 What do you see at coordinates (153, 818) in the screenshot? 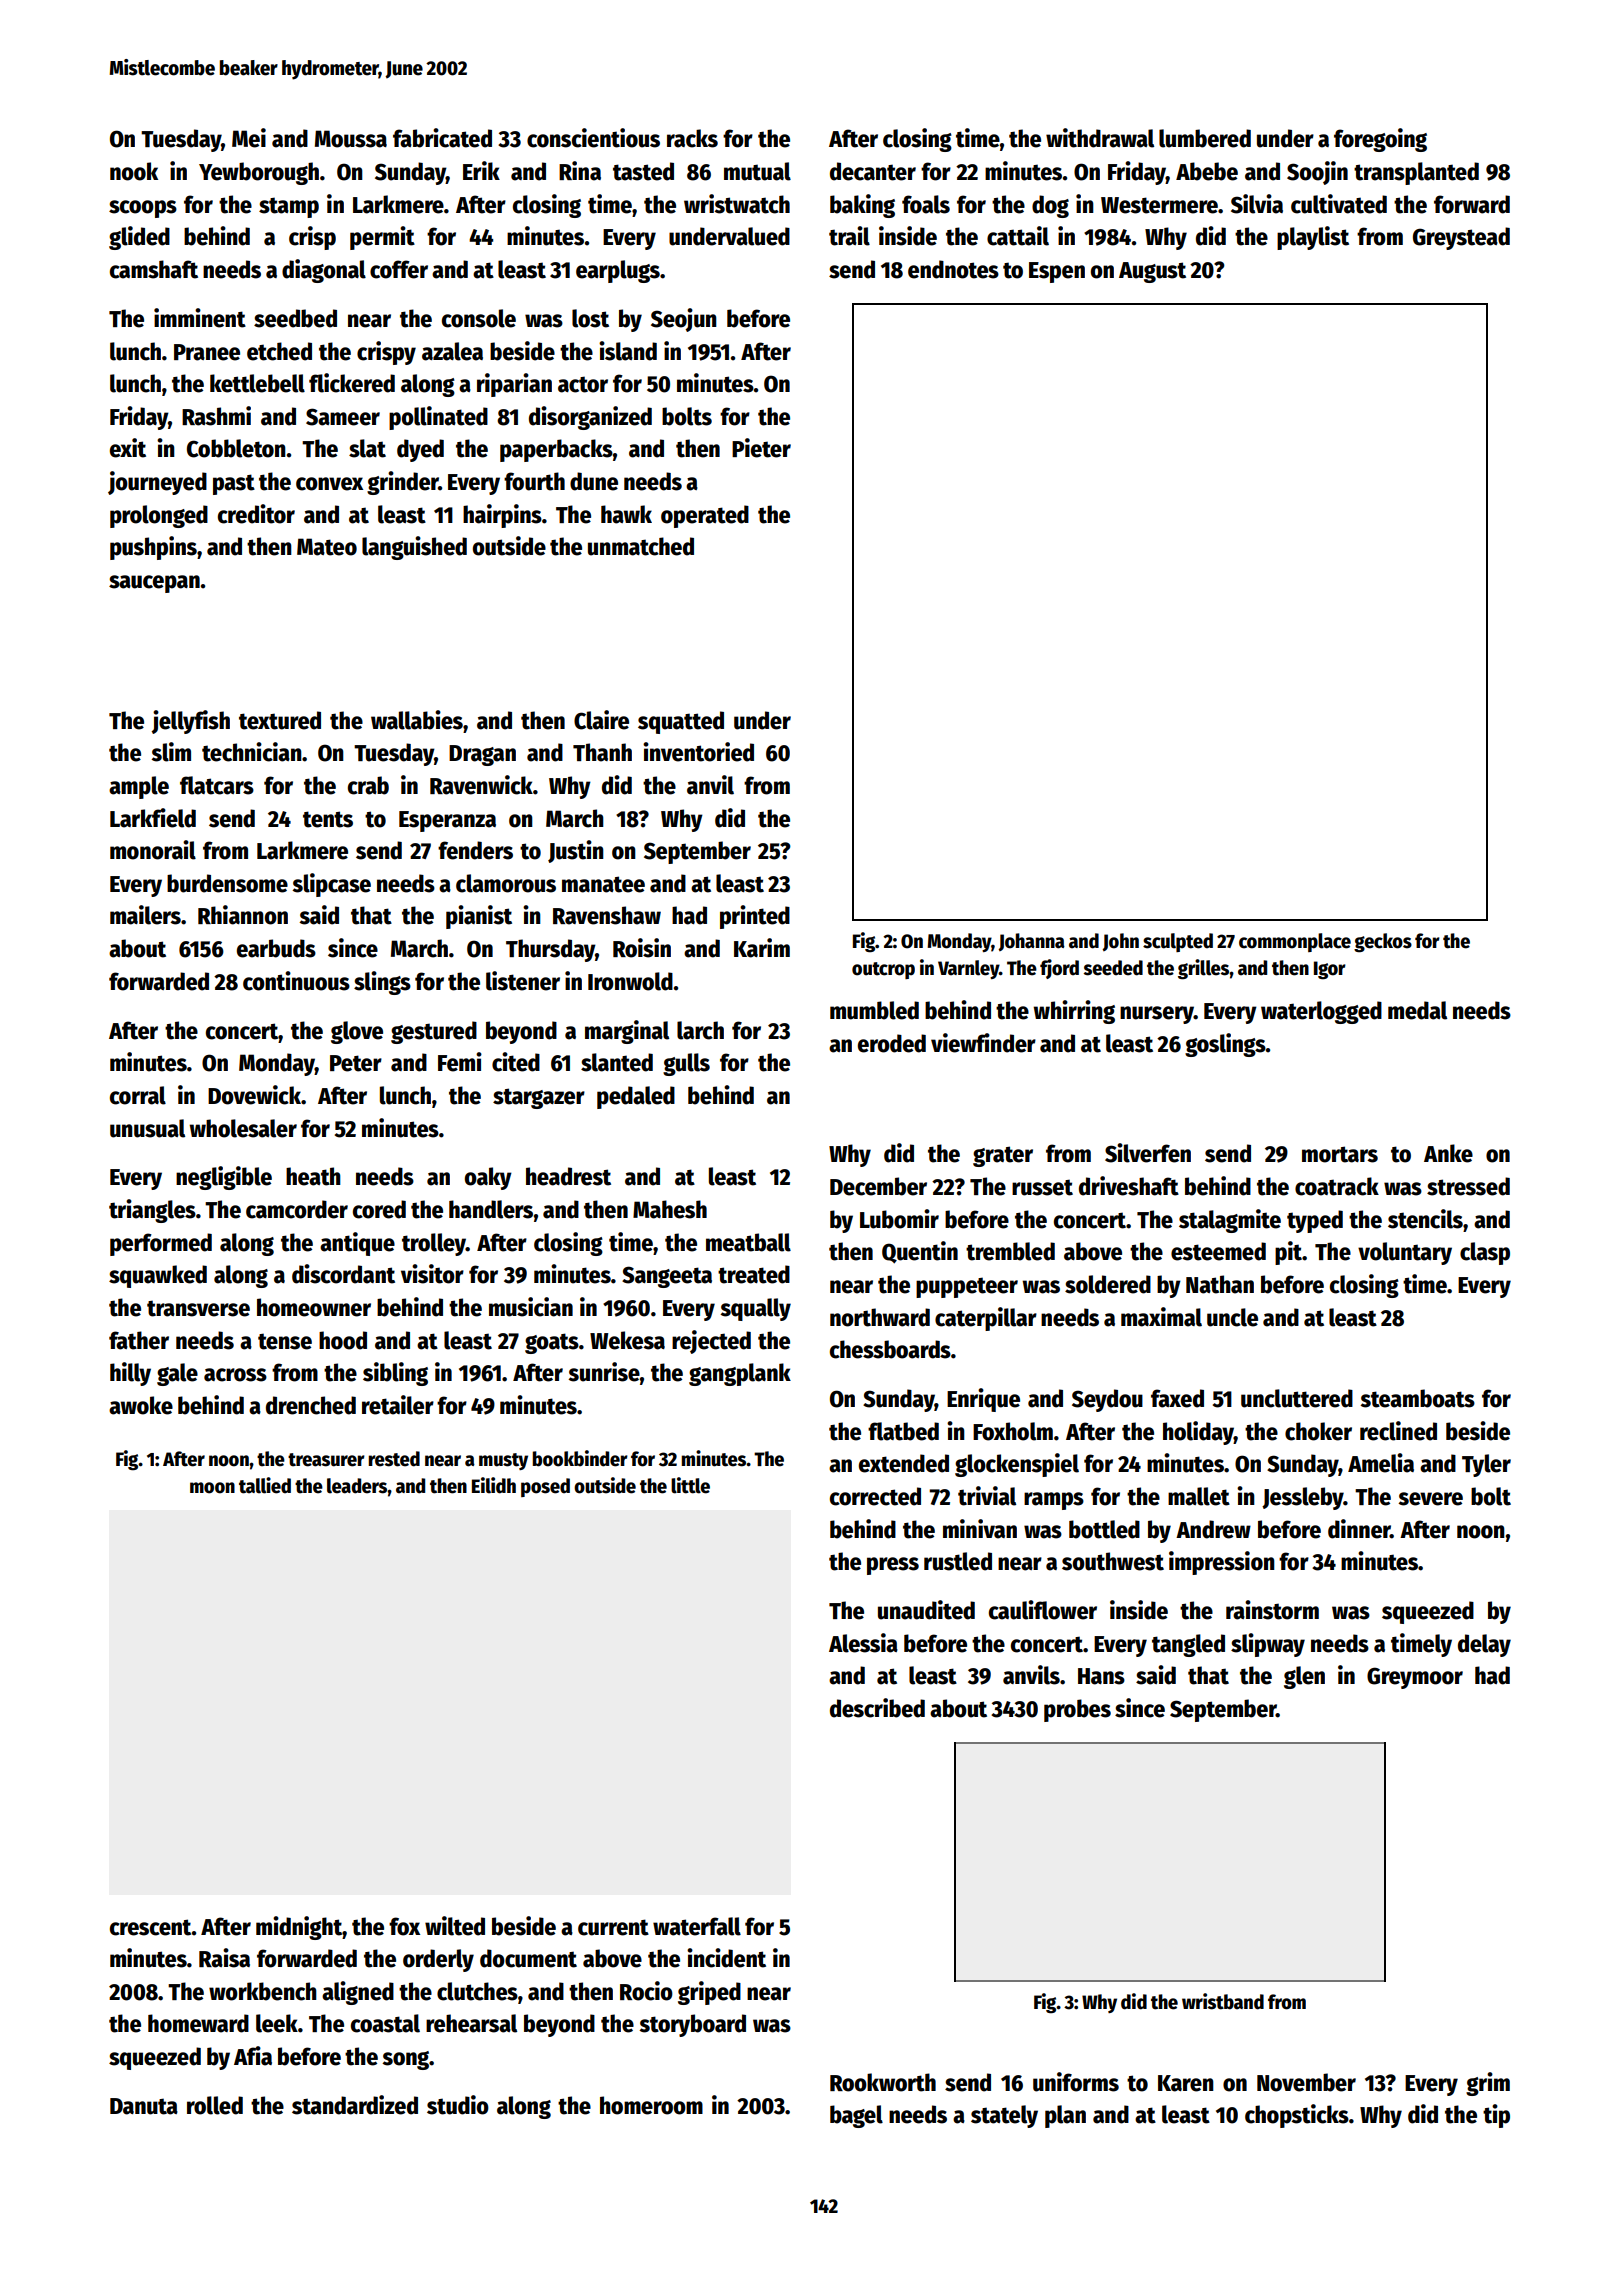
I see `Larkfield` at bounding box center [153, 818].
